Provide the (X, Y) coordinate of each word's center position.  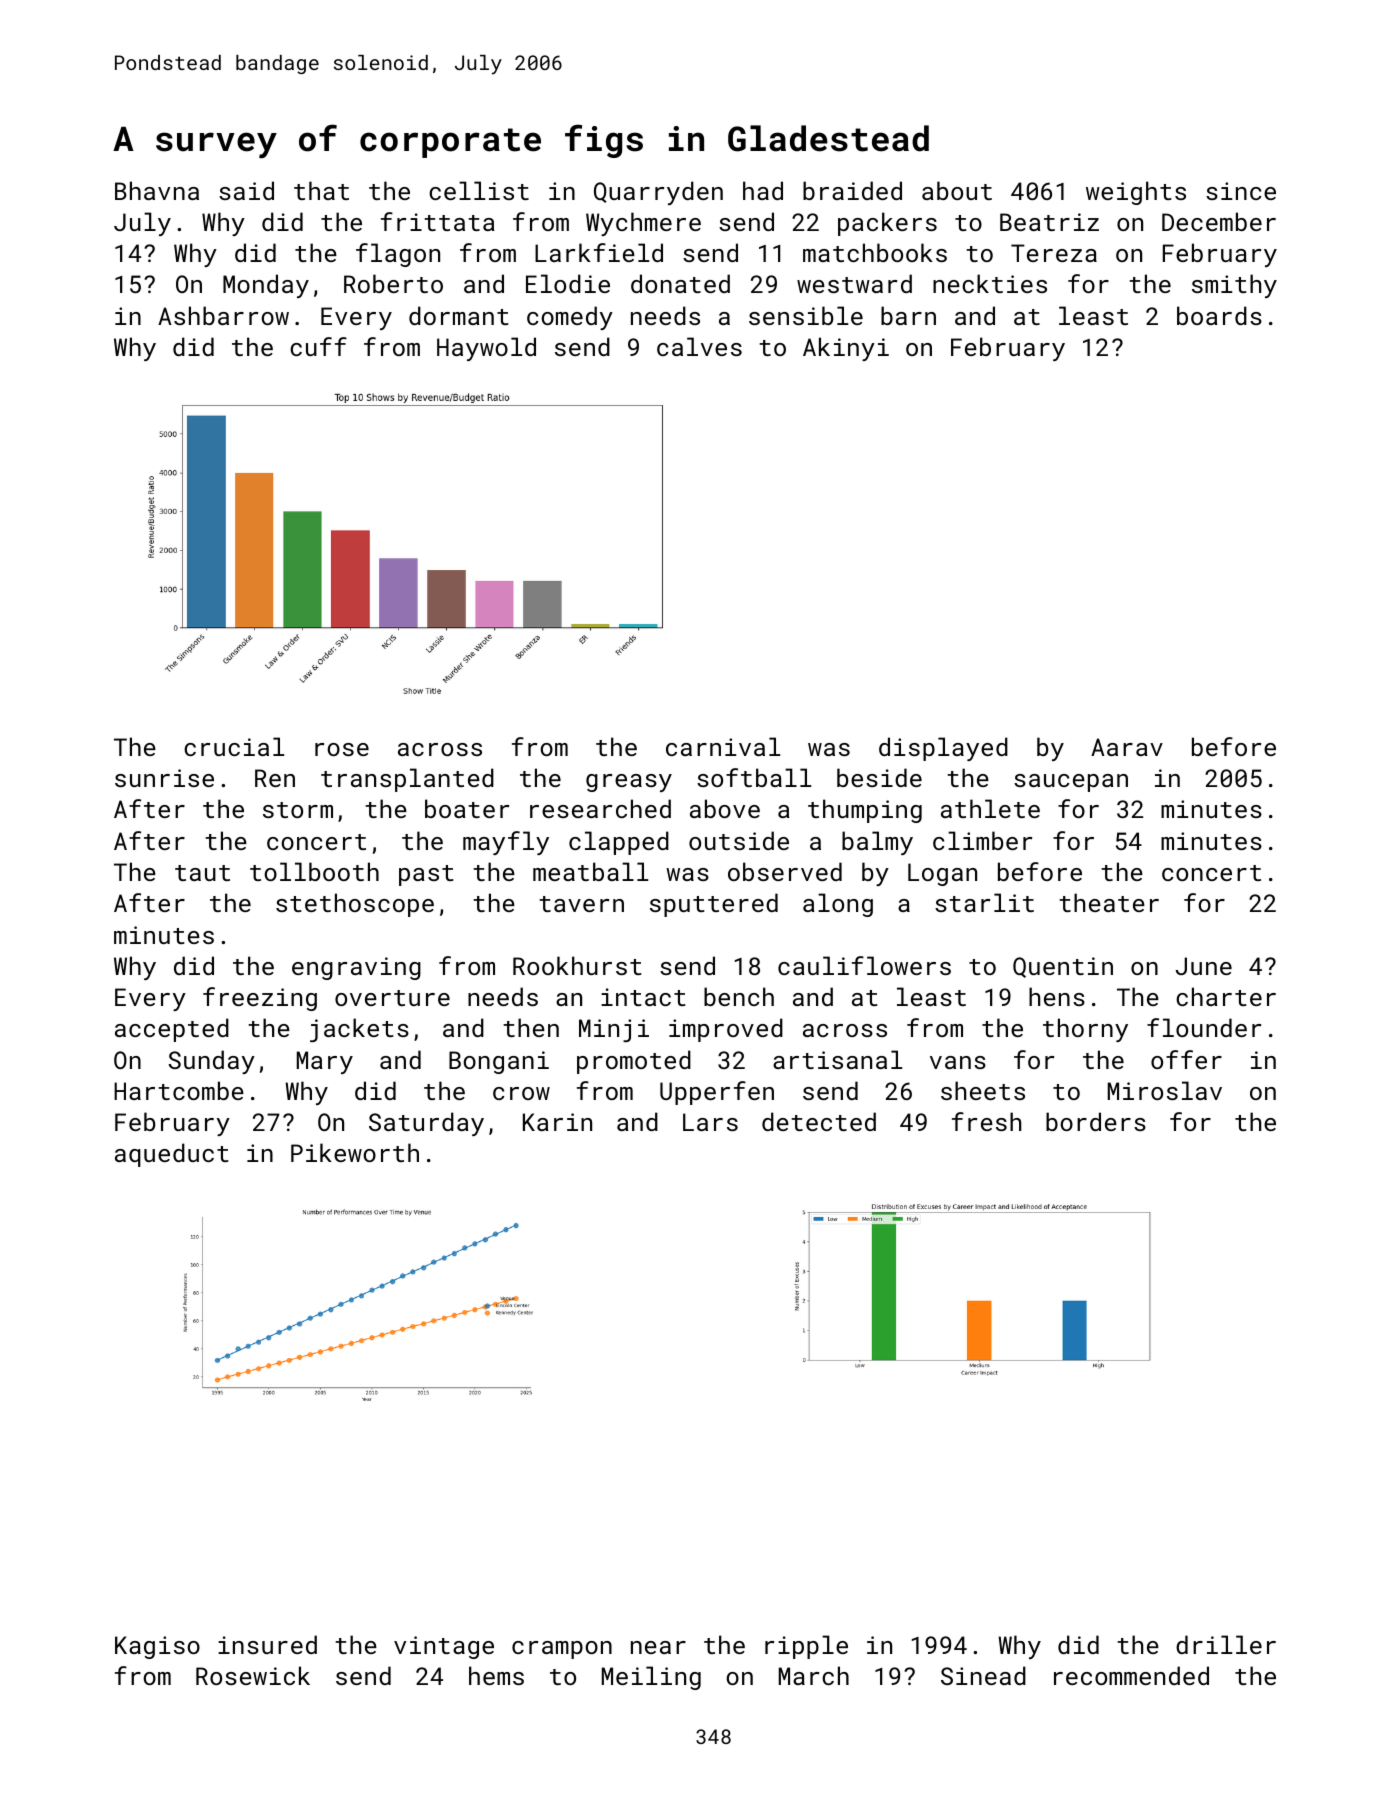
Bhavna (157, 190)
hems (496, 1675)
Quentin (1063, 967)
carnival (723, 746)
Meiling (651, 1678)
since (1241, 191)
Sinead (983, 1675)
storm (298, 810)
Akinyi (846, 349)
